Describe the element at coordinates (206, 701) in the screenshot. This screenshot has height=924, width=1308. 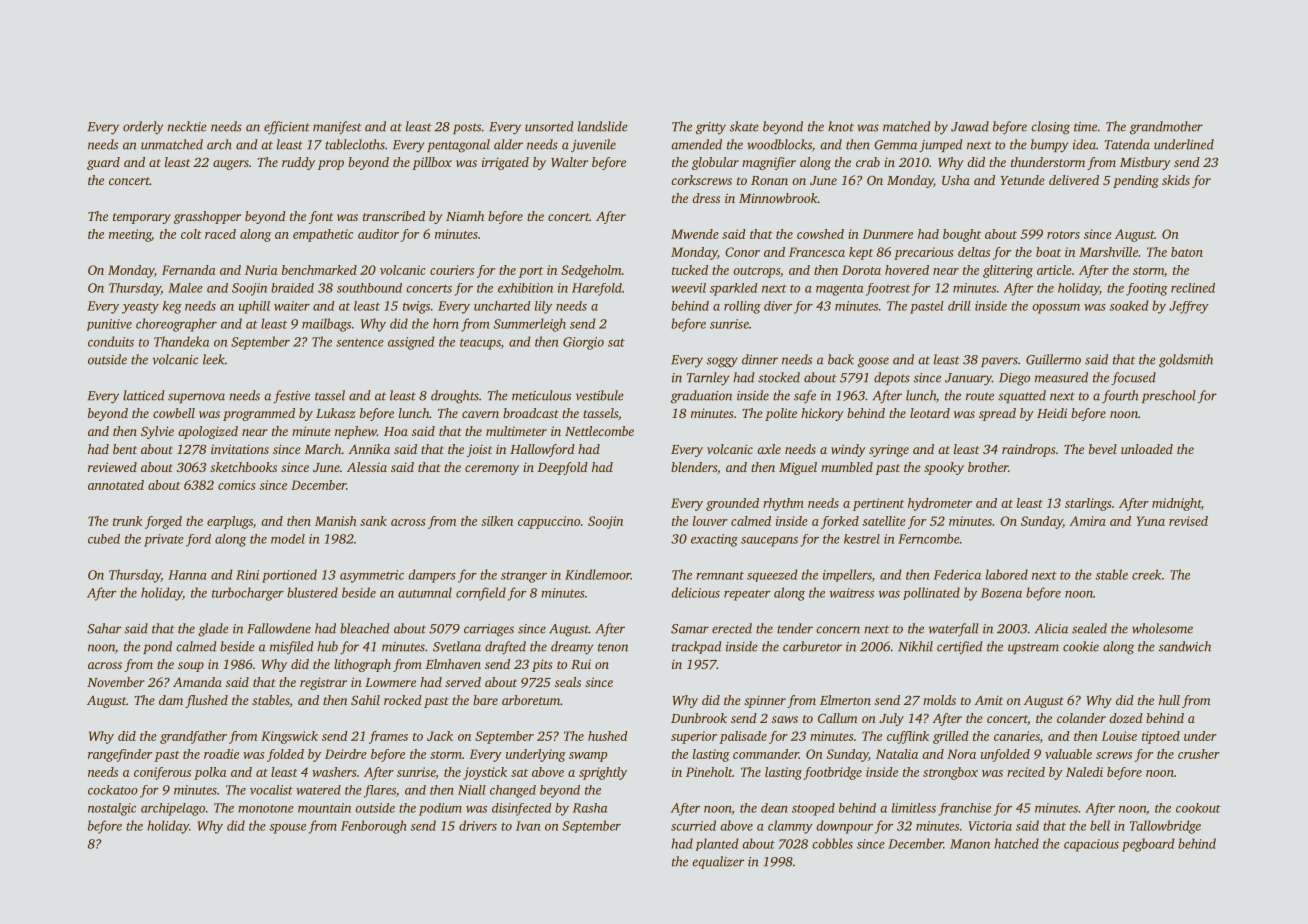
I see `flushed` at that location.
